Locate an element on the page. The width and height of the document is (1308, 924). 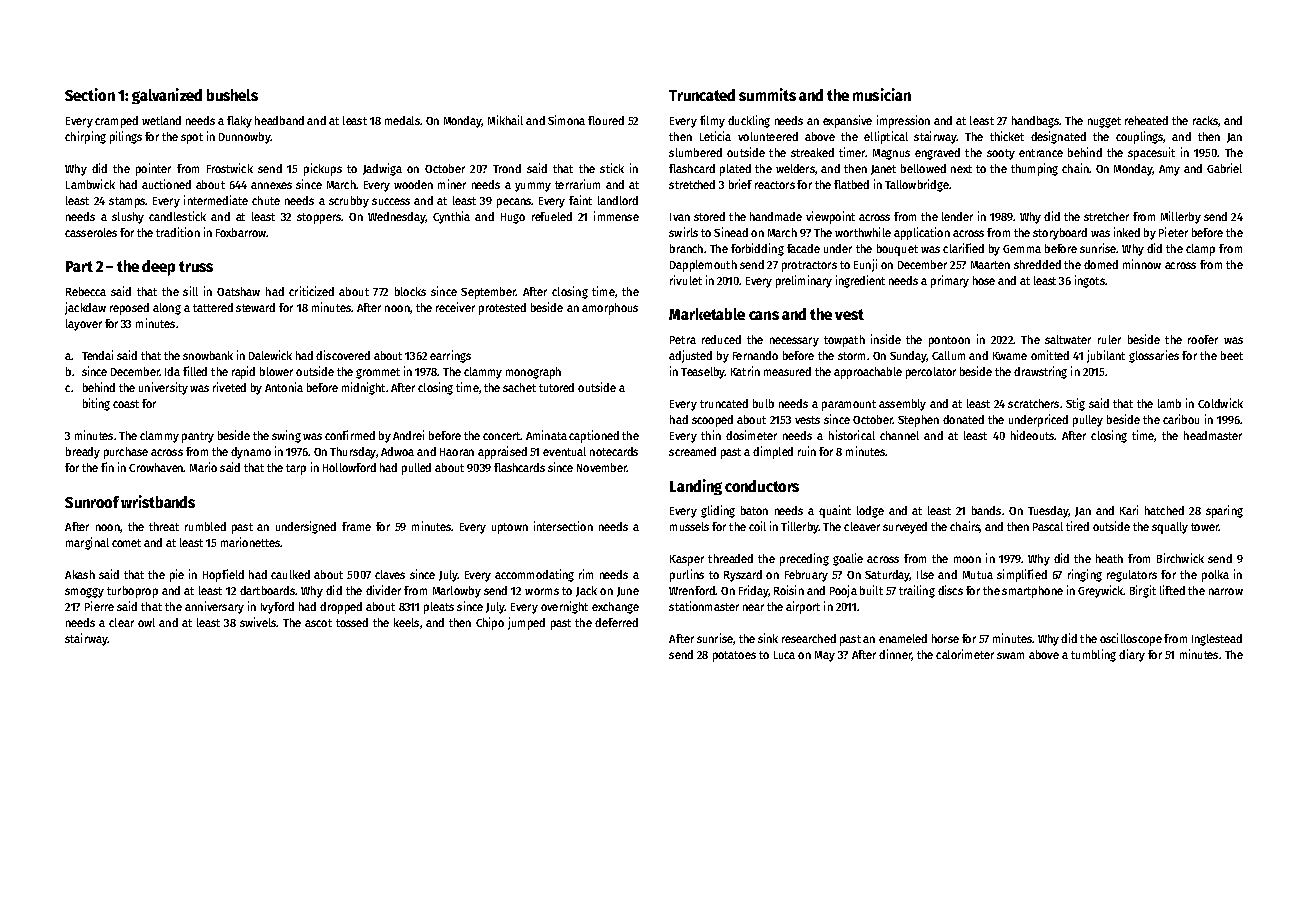
pointer is located at coordinates (153, 169).
